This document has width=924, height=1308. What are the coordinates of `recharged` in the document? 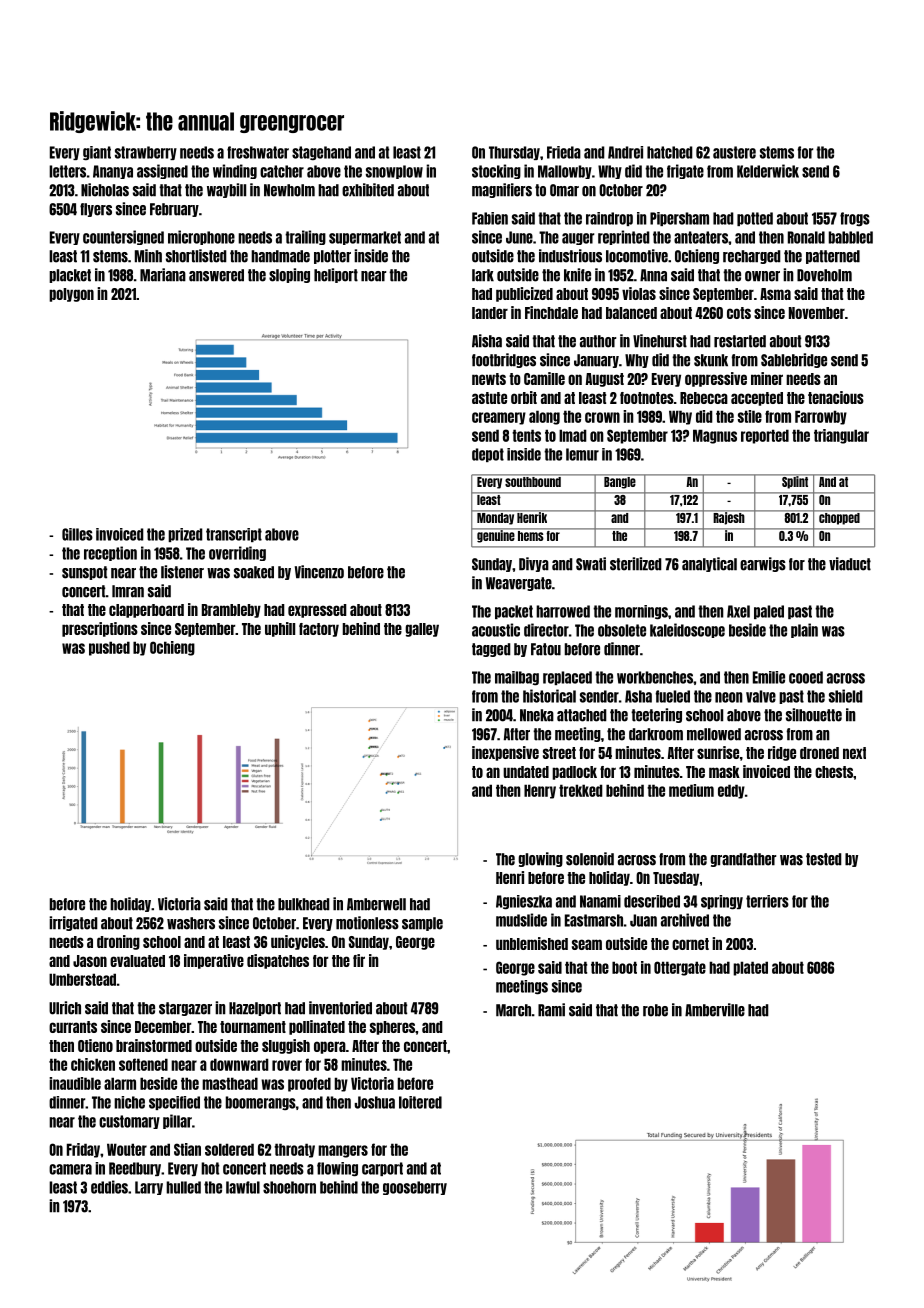 It's located at (752, 257).
